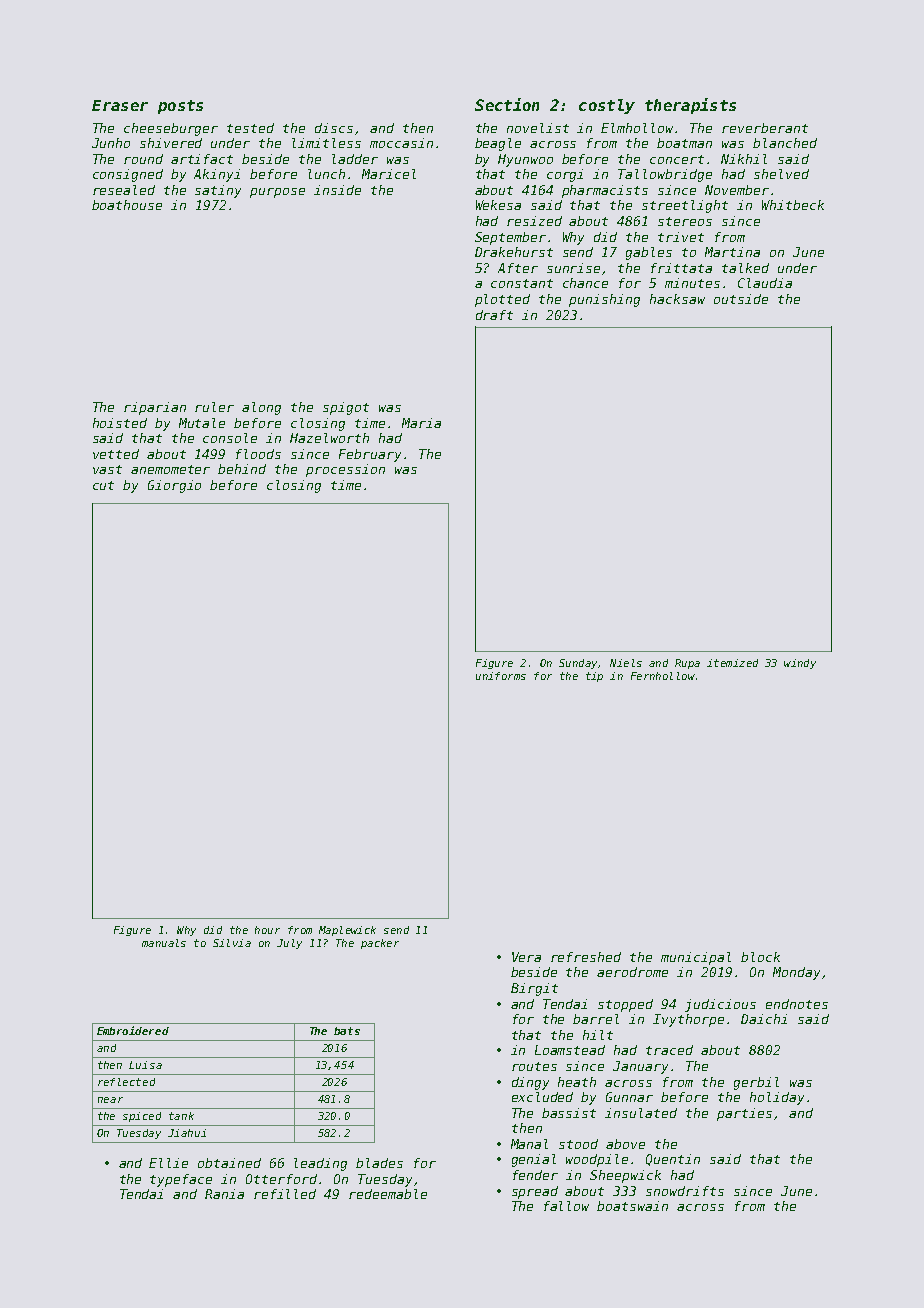 This page has width=924, height=1308. What do you see at coordinates (202, 423) in the page?
I see `Mutale` at bounding box center [202, 423].
